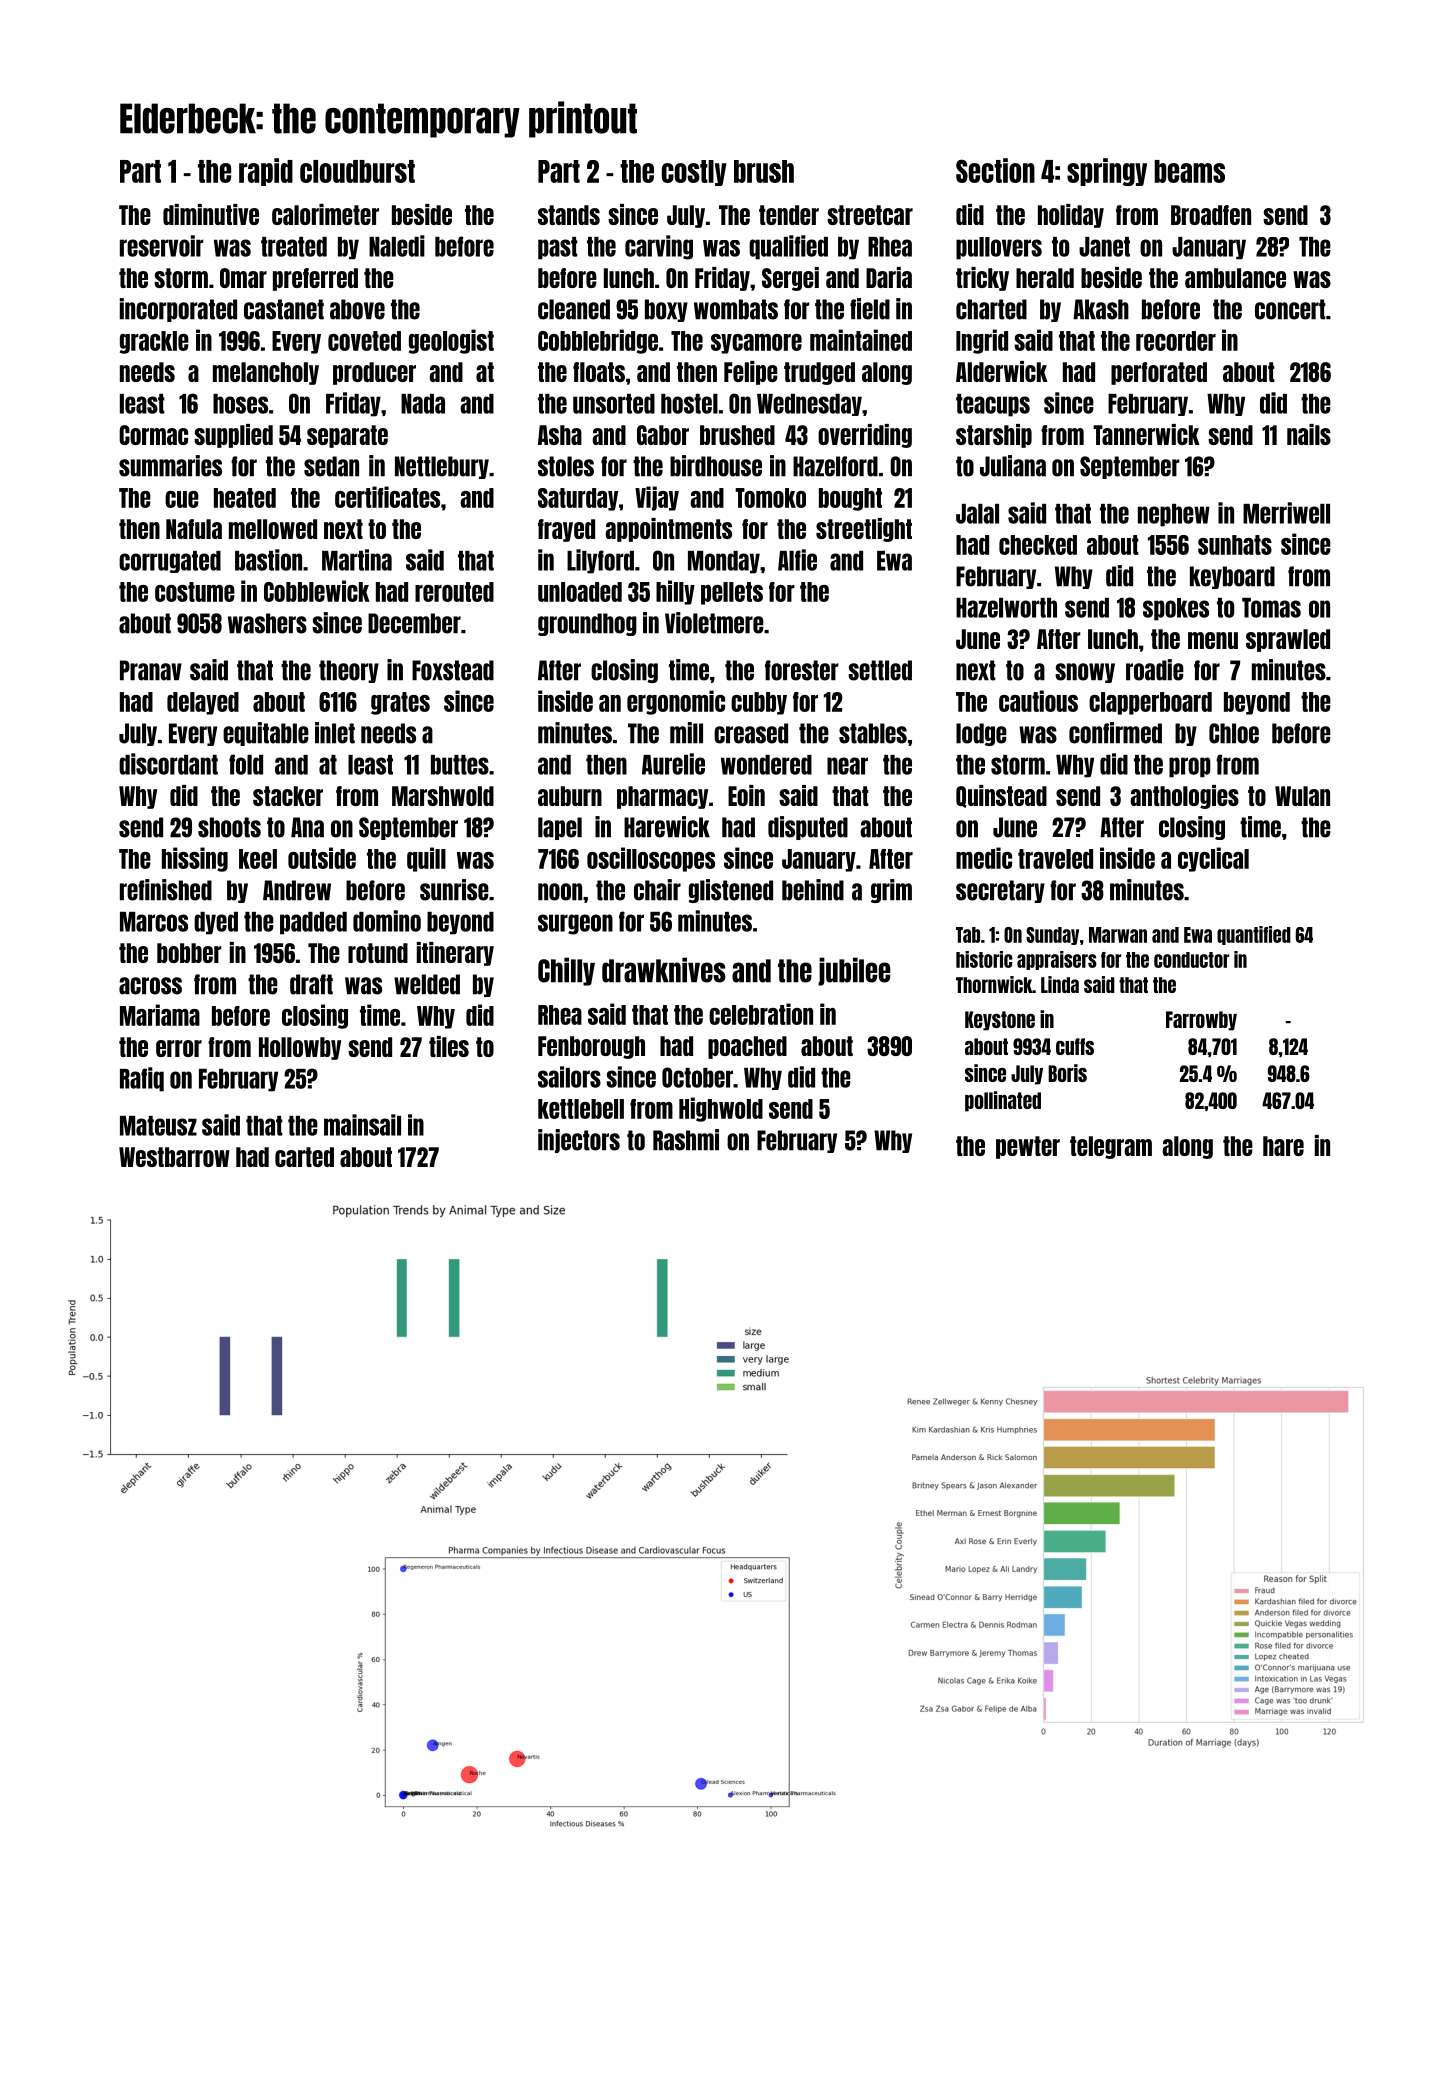  Describe the element at coordinates (357, 171) in the document. I see `cloudburst` at that location.
